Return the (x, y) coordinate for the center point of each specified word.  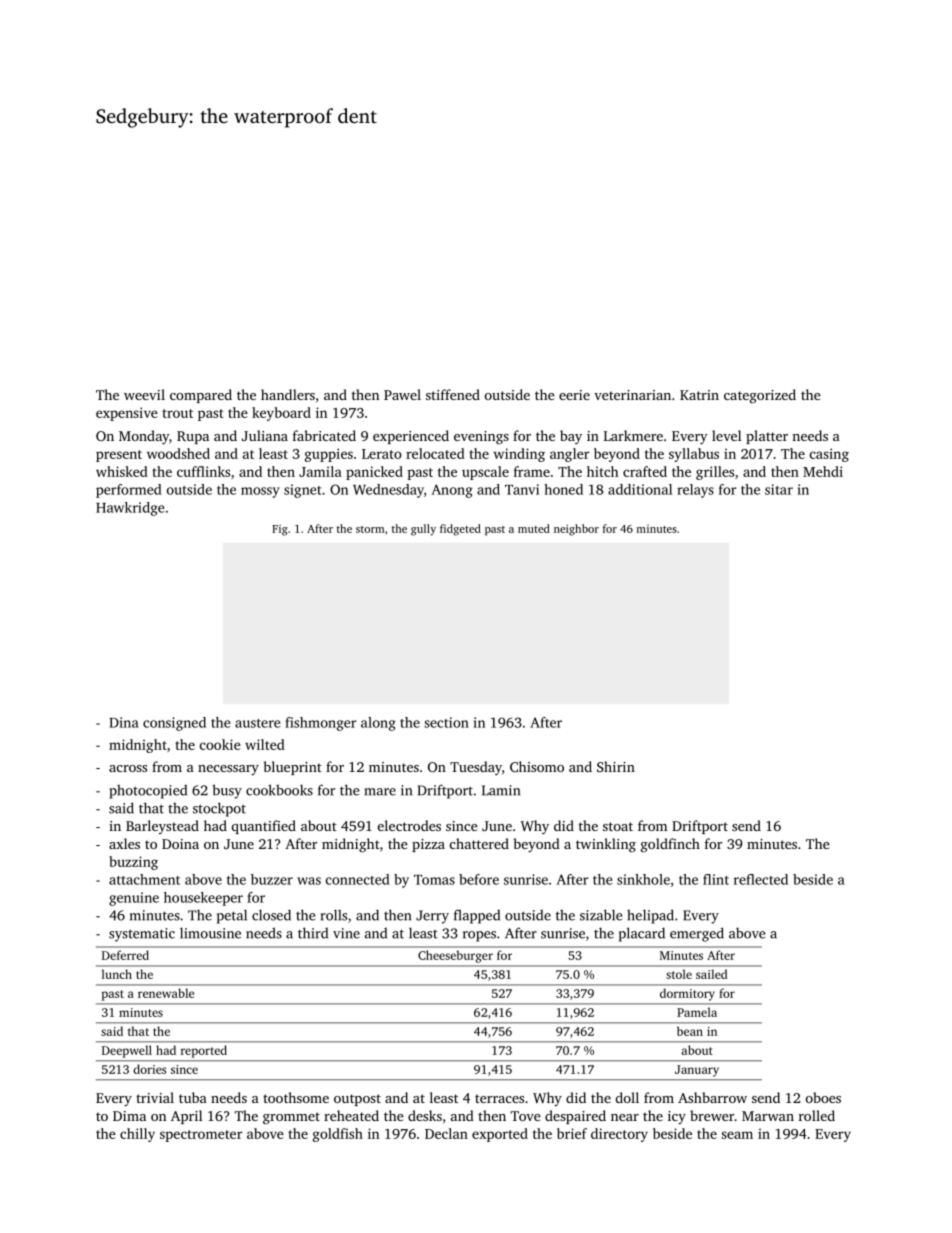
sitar (779, 489)
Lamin (501, 790)
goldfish (338, 1135)
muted (534, 528)
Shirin (616, 766)
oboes (823, 1097)
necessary (228, 770)
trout (177, 413)
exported (500, 1135)
